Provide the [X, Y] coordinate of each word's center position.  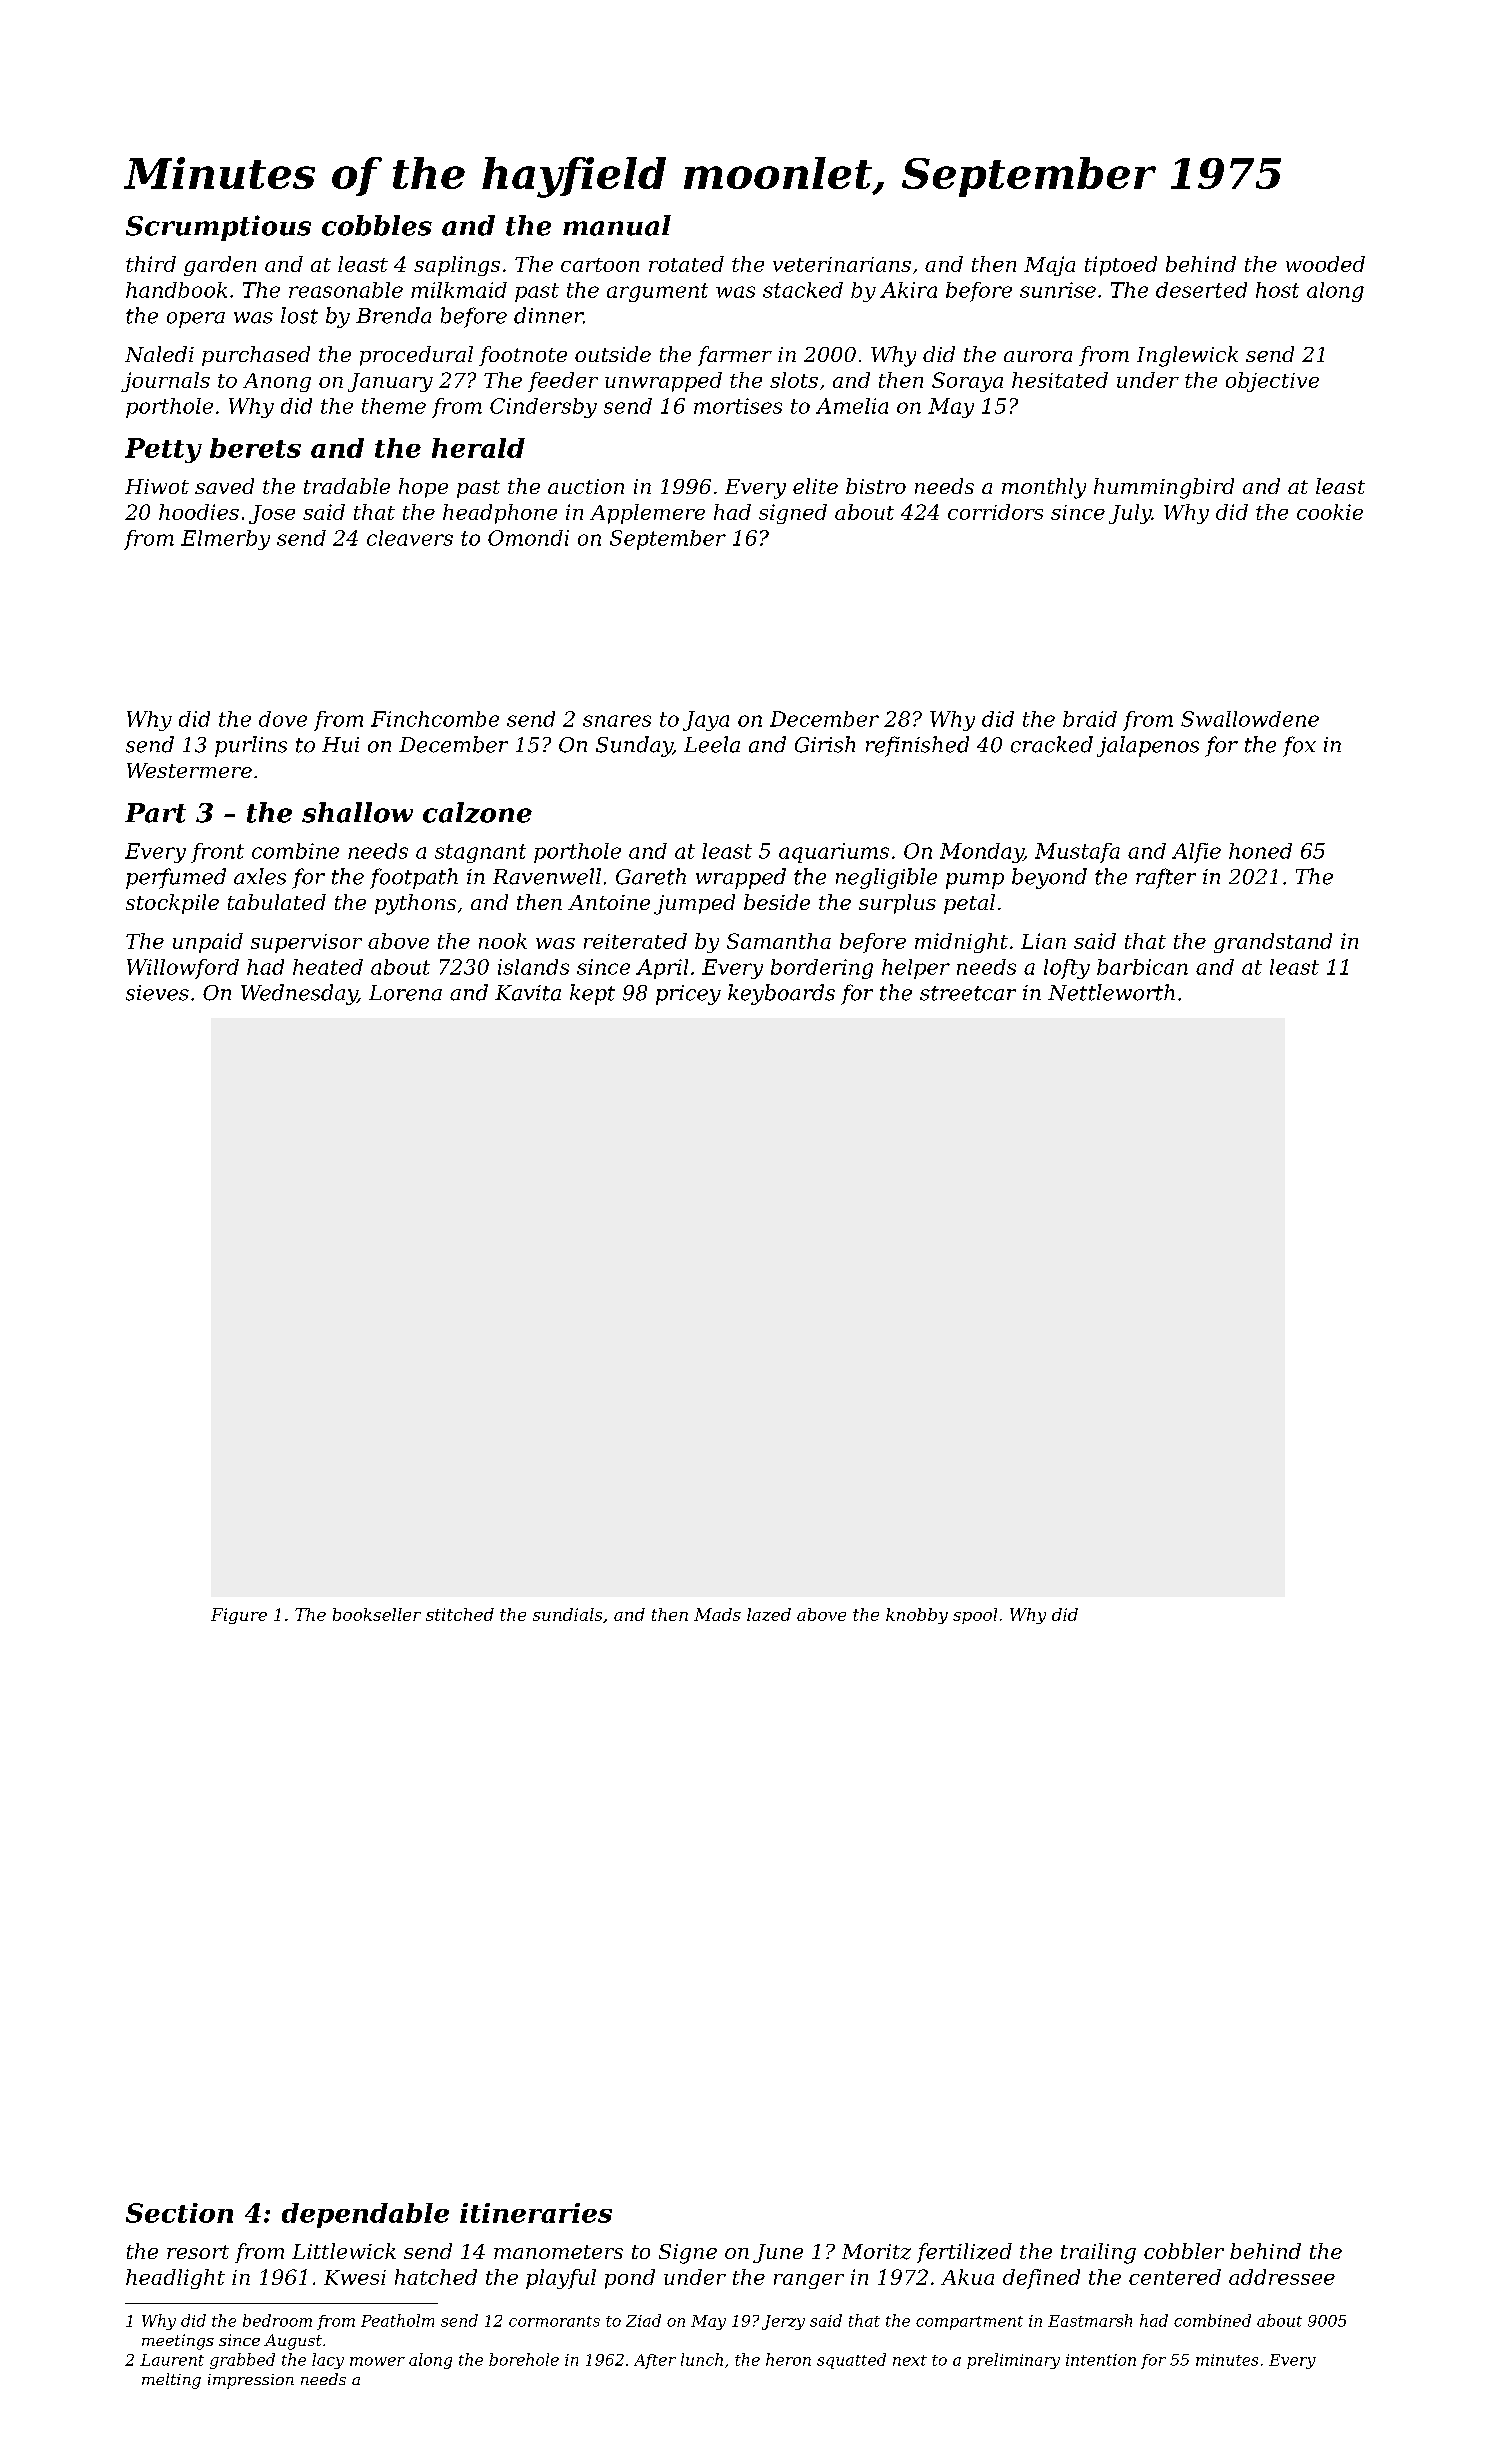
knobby [917, 1616]
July [1130, 514]
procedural [416, 356]
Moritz [876, 2252]
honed [1260, 851]
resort [198, 2252]
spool [975, 1616]
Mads [717, 1614]
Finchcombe [435, 719]
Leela [712, 744]
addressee [1282, 2277]
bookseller [377, 1614]
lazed [769, 1614]
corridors [995, 512]
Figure [239, 1616]
